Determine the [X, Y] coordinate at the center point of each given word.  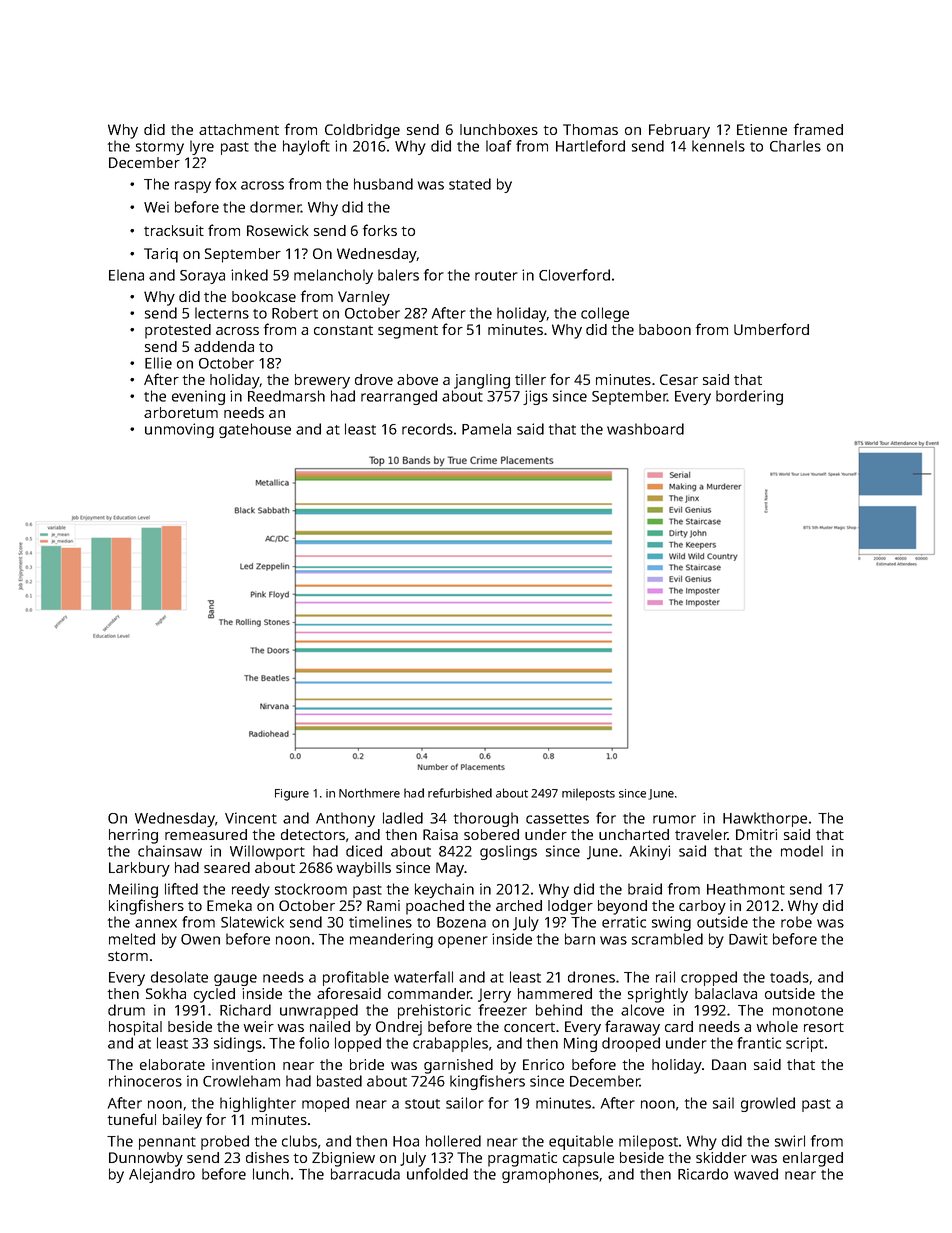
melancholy [333, 276]
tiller [530, 379]
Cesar [679, 379]
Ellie [158, 363]
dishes [267, 1157]
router [496, 276]
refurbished [460, 793]
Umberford [771, 329]
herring [133, 836]
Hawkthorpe [765, 819]
